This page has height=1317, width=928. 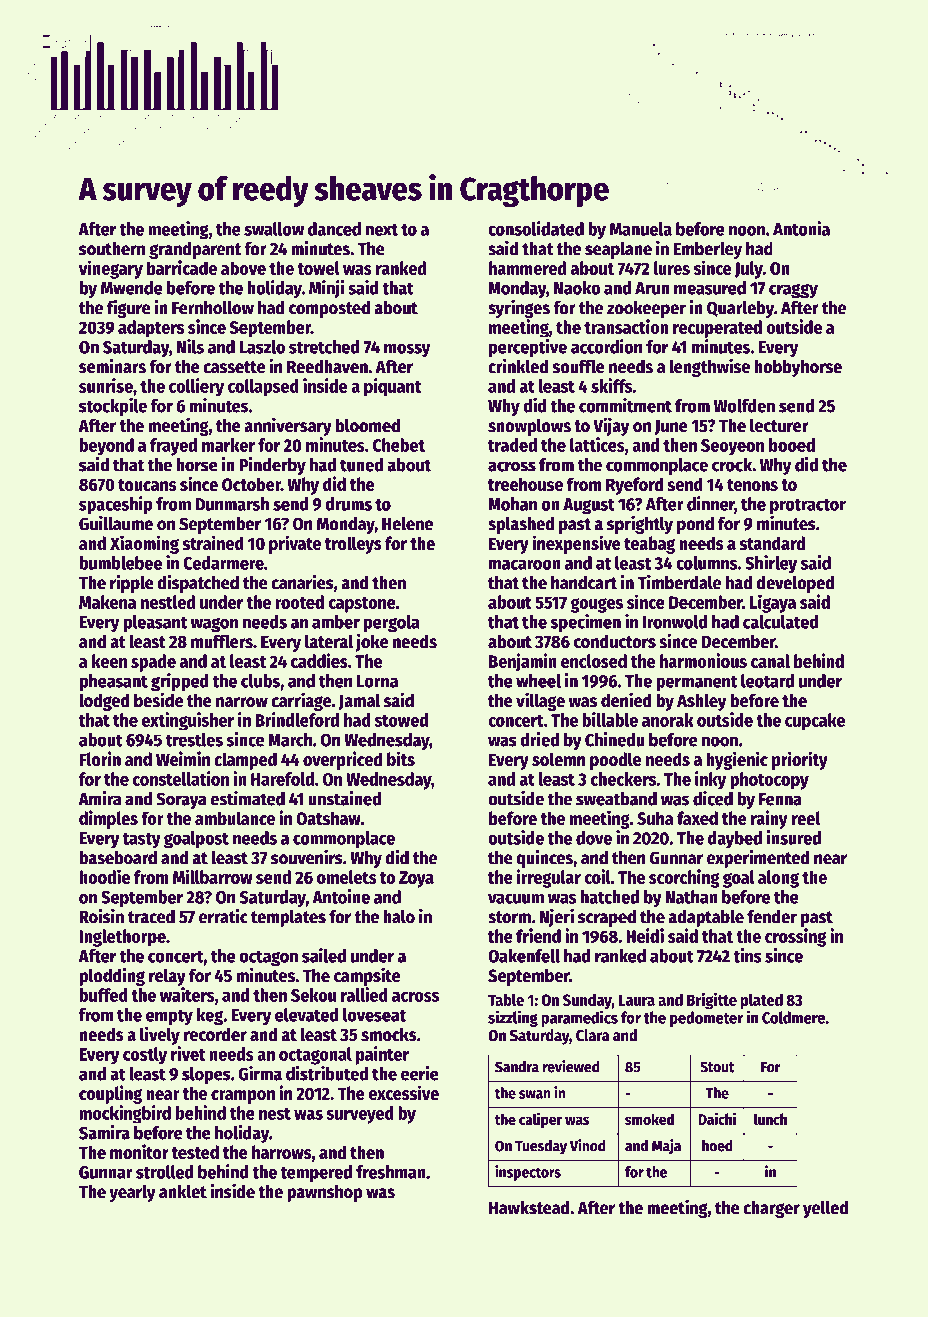 I want to click on swallow, so click(x=274, y=229).
